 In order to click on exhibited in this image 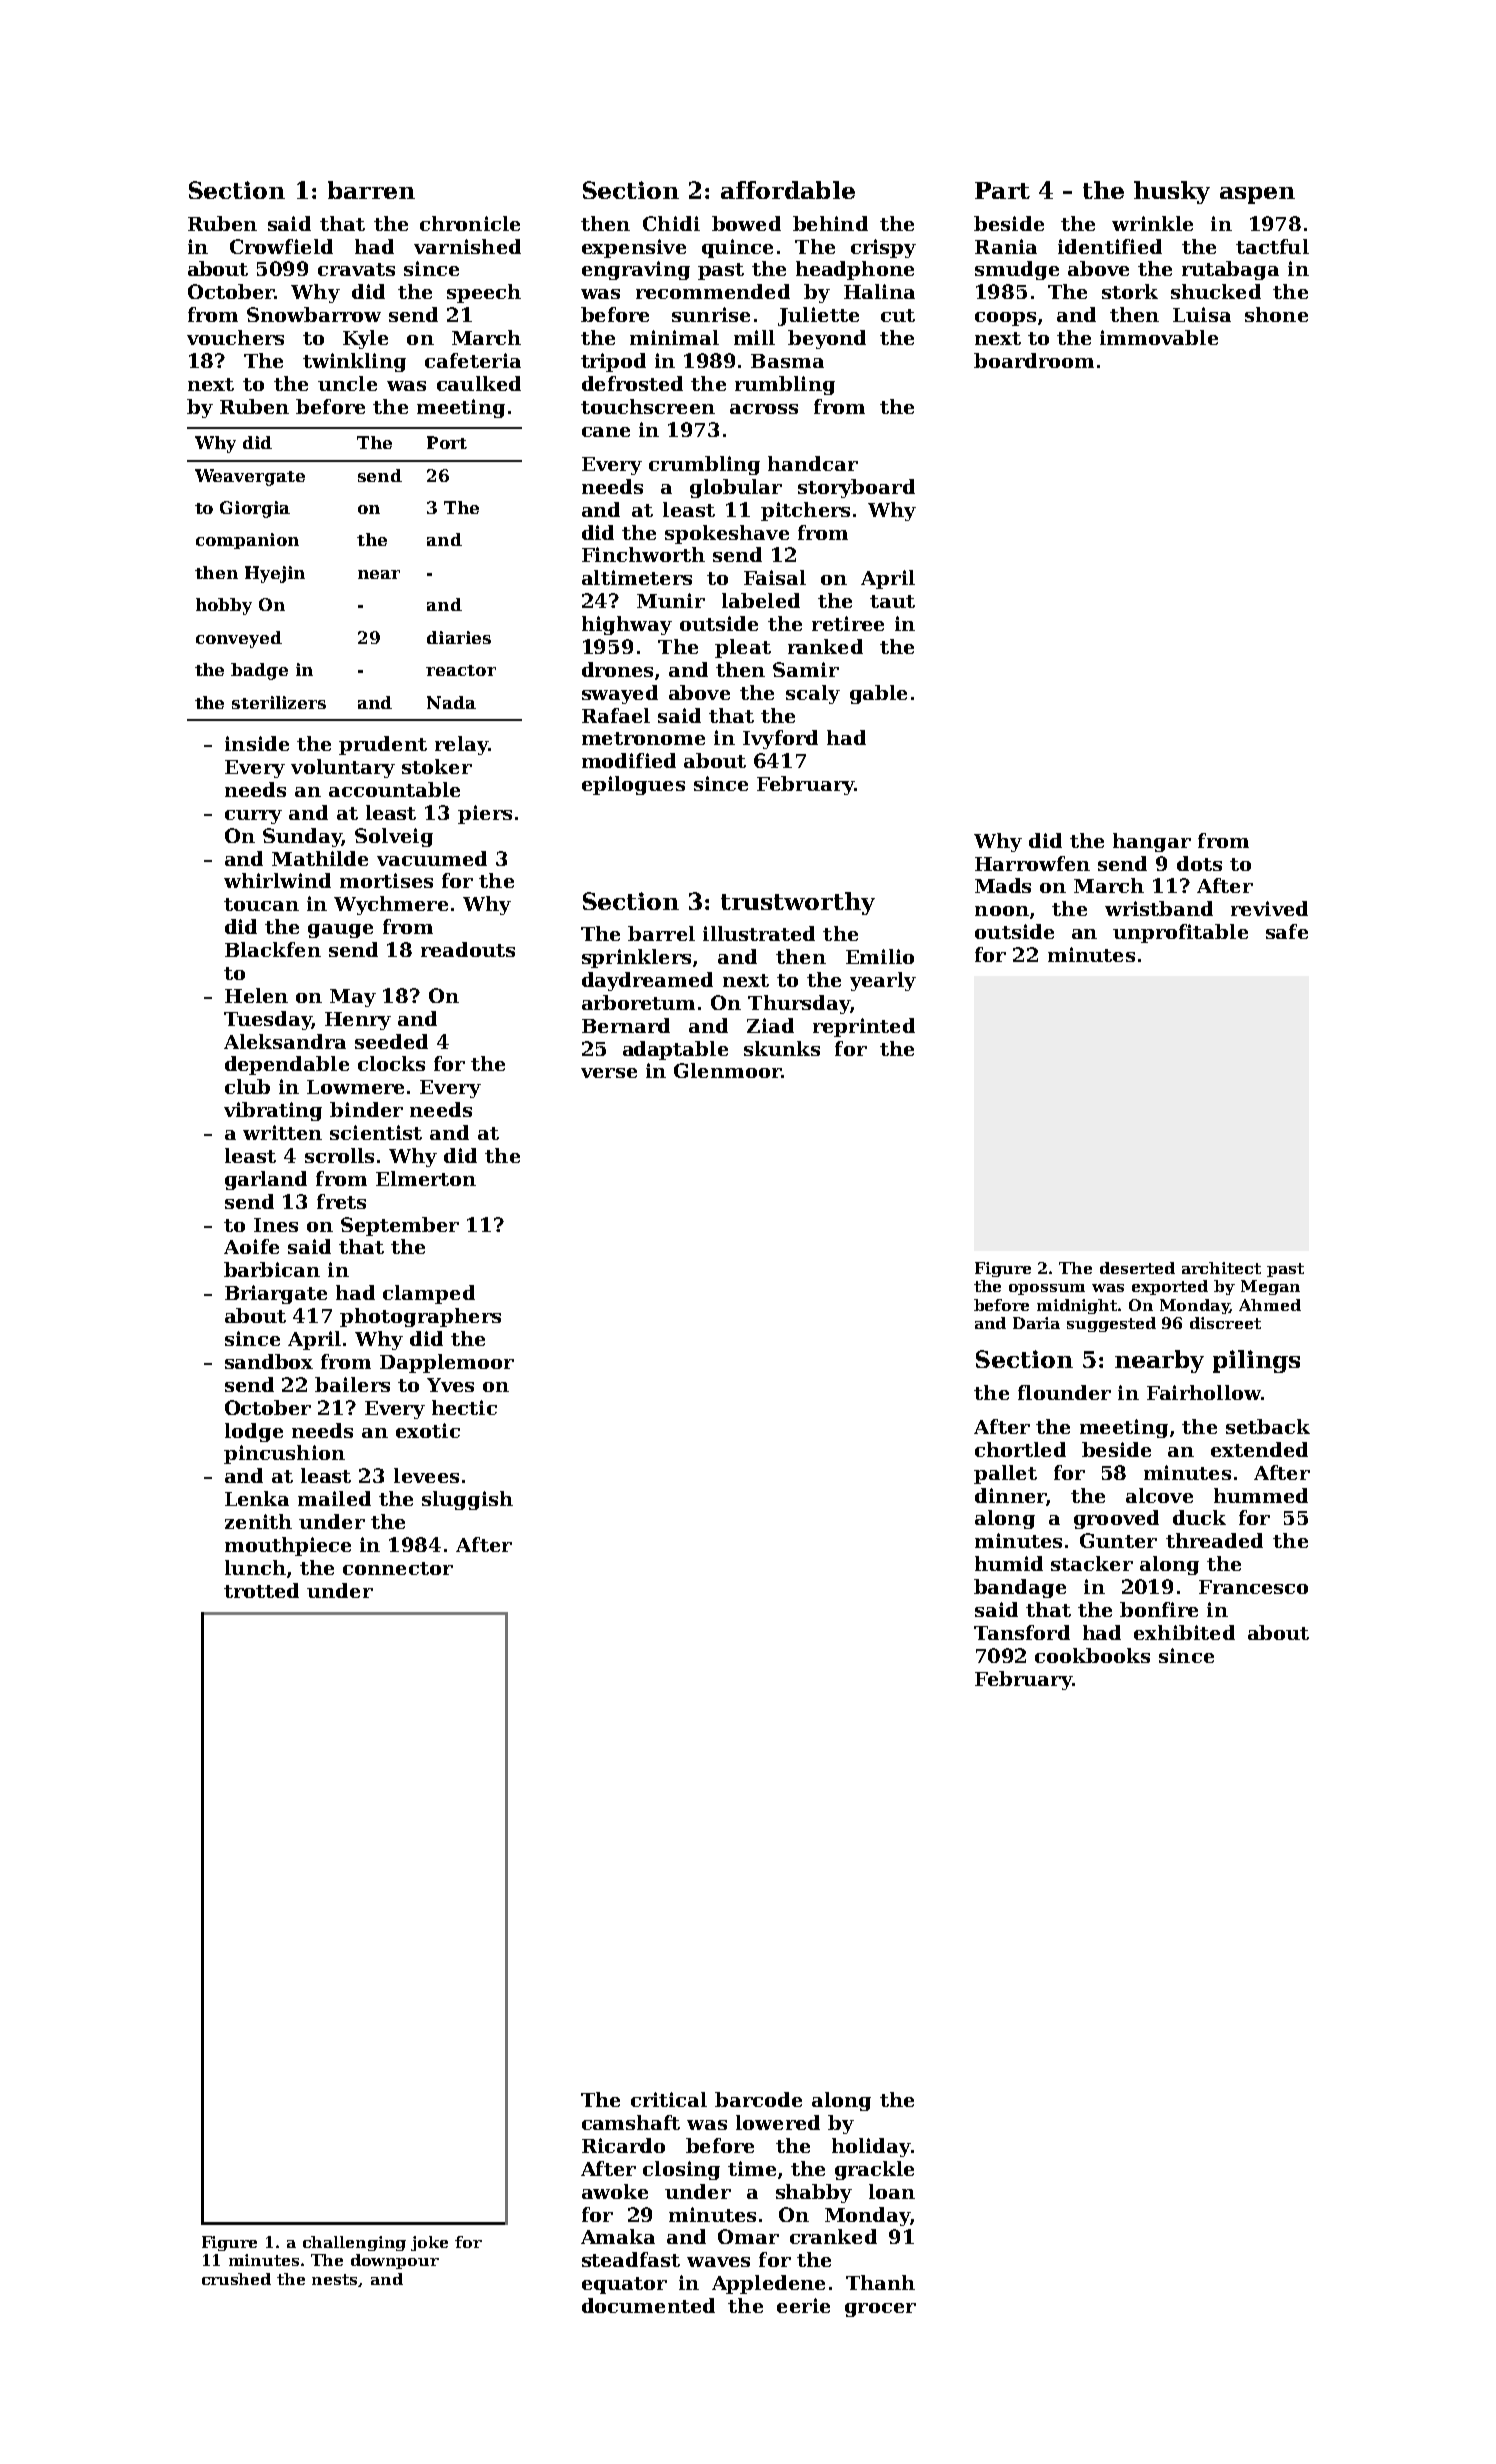, I will do `click(1184, 1632)`.
